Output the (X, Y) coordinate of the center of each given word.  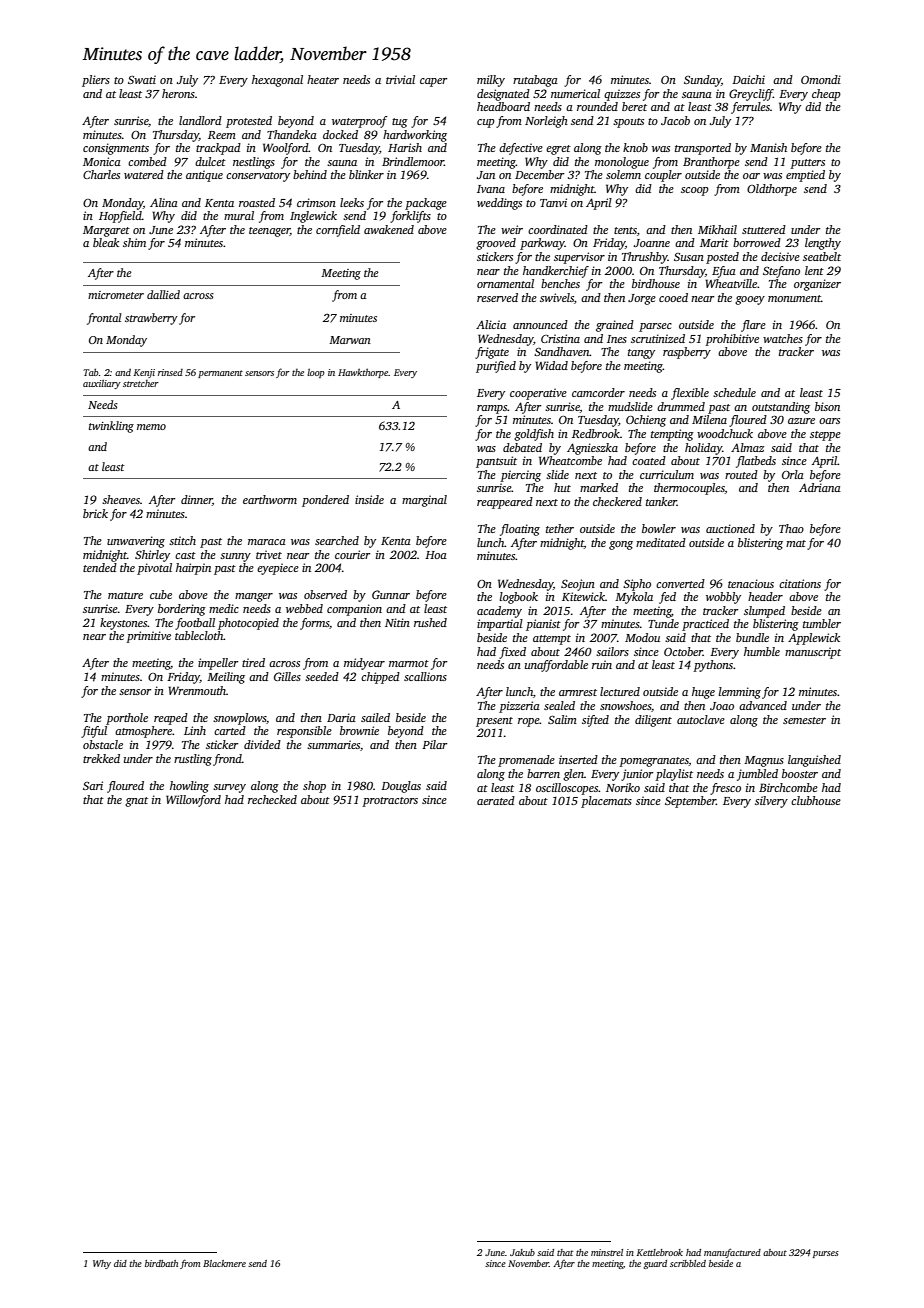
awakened (389, 229)
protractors (390, 802)
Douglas (401, 787)
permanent (220, 374)
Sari (93, 785)
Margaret (106, 231)
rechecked (272, 799)
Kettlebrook (660, 1252)
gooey (750, 300)
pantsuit (496, 462)
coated (649, 460)
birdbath (161, 1263)
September (690, 802)
